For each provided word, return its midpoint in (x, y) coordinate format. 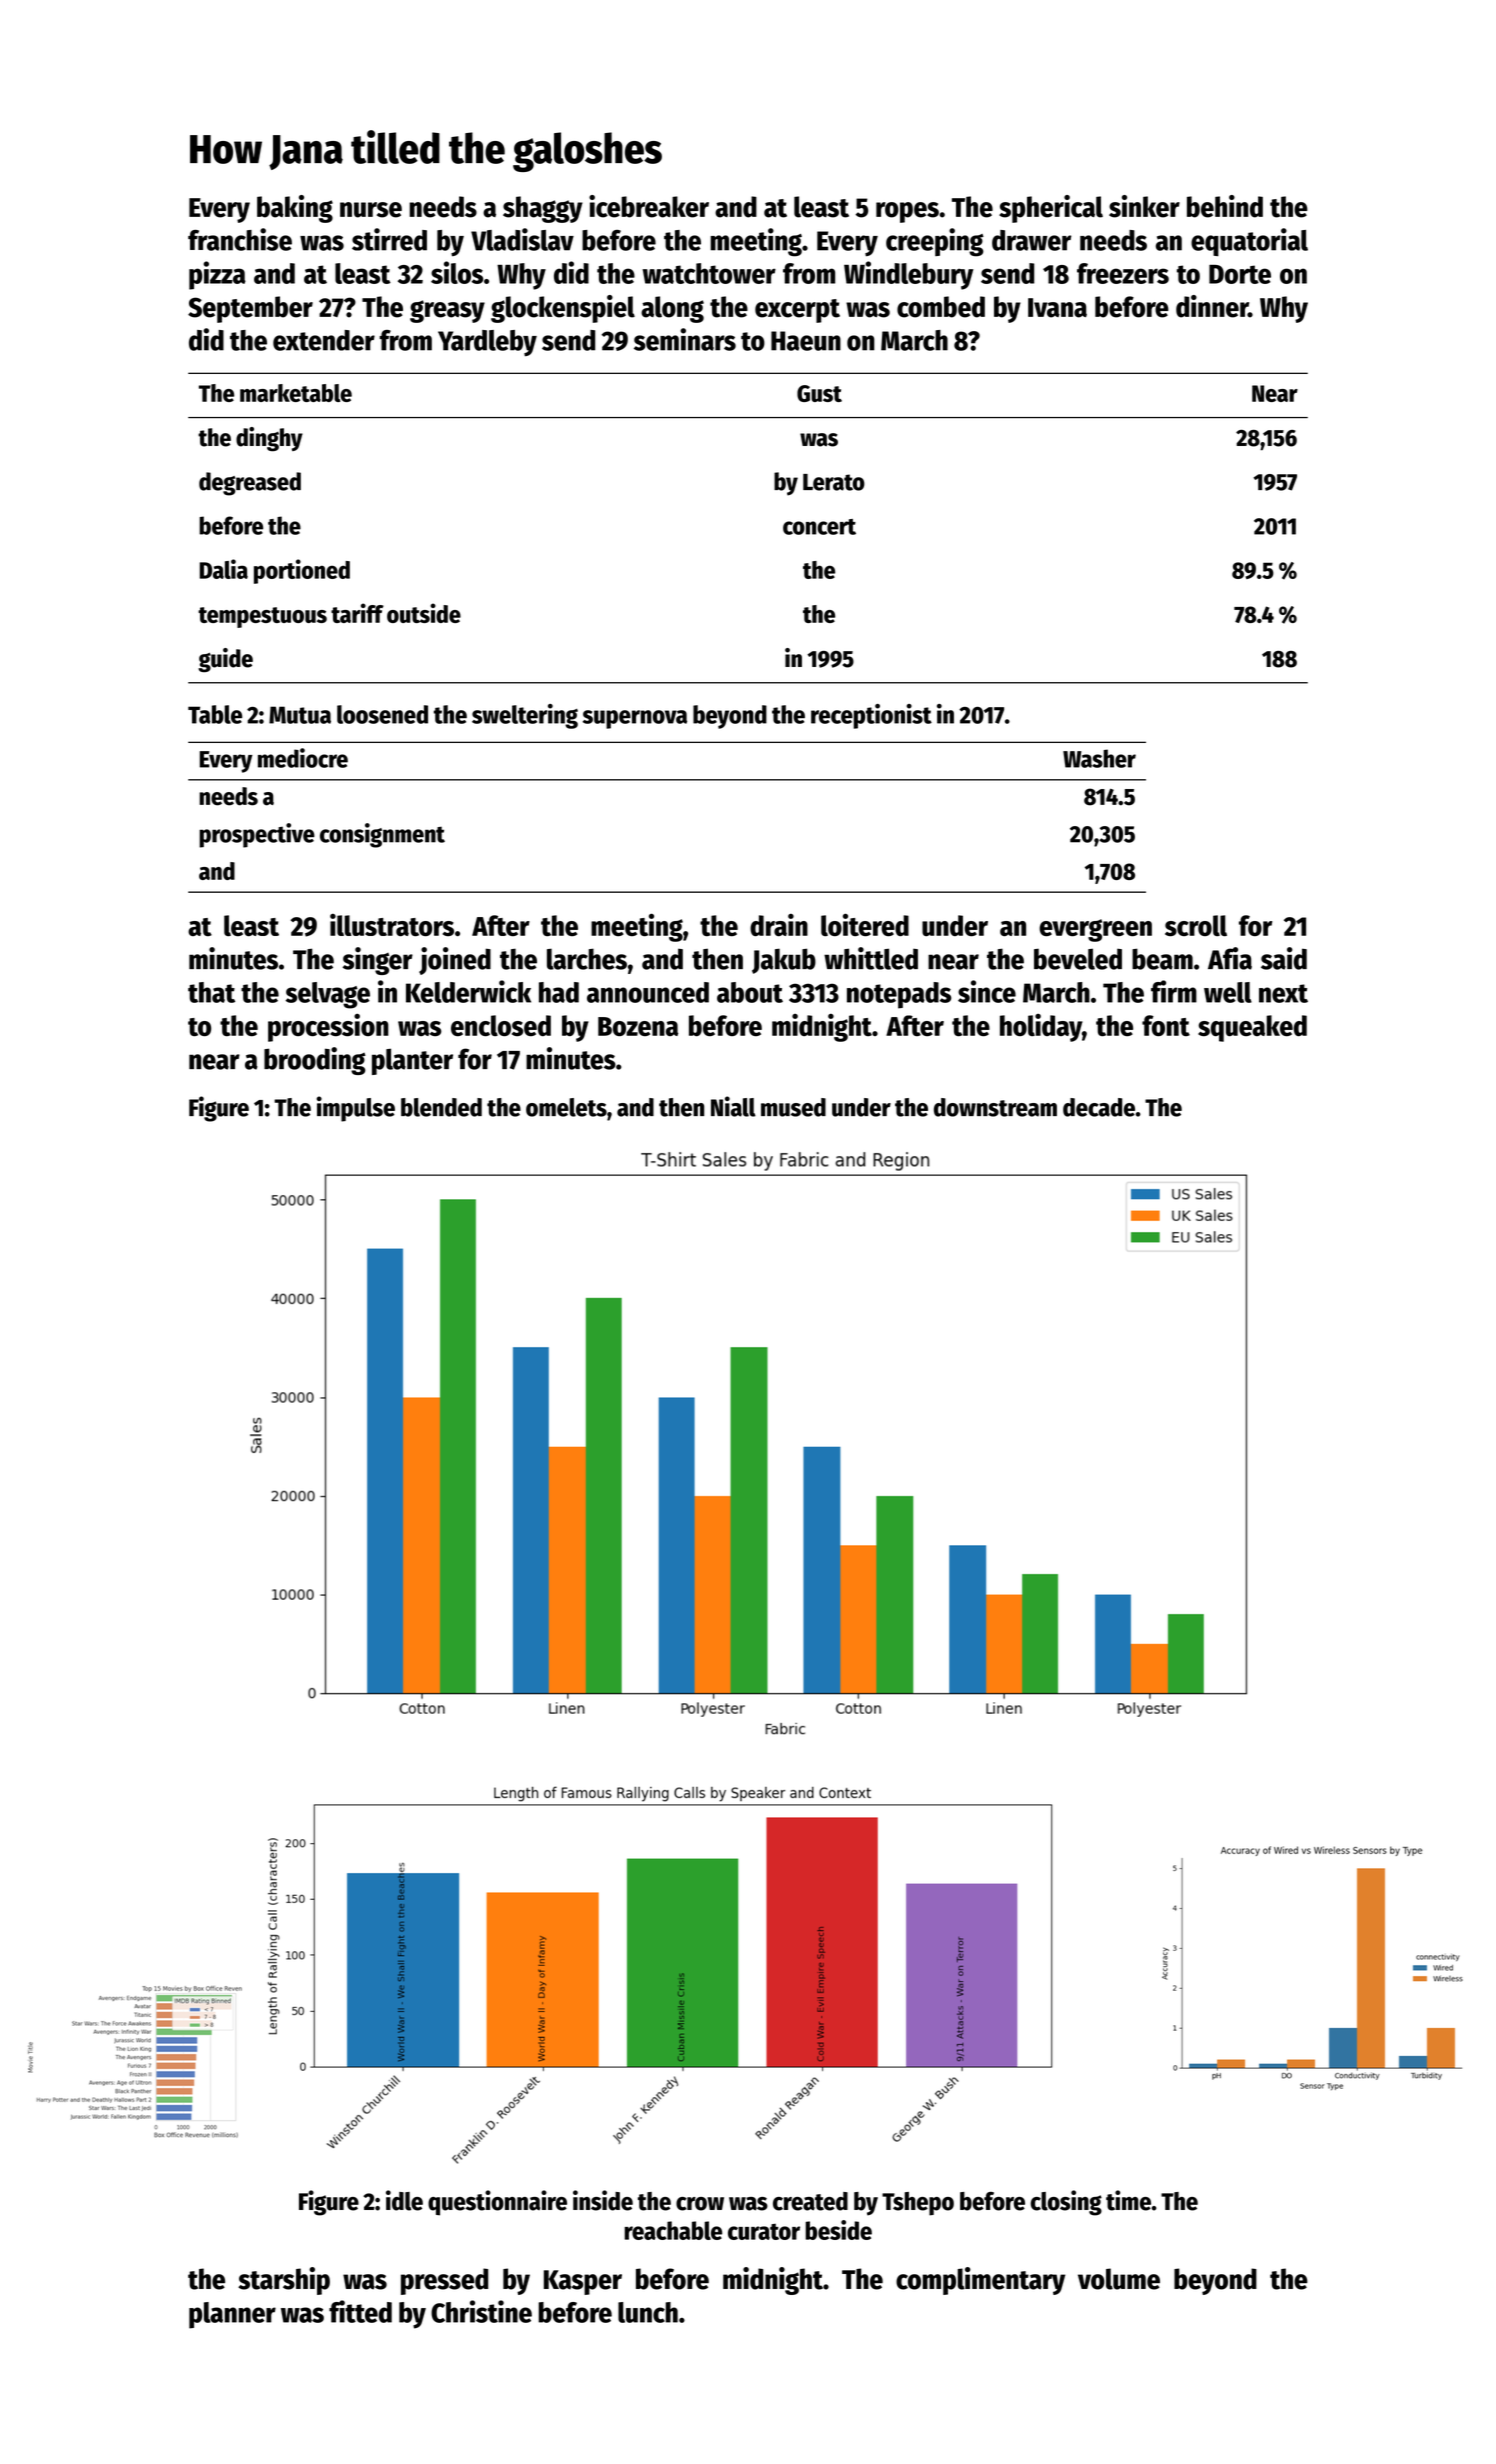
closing (1066, 2203)
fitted (360, 2311)
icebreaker (649, 206)
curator (764, 2232)
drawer (1031, 240)
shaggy (543, 209)
